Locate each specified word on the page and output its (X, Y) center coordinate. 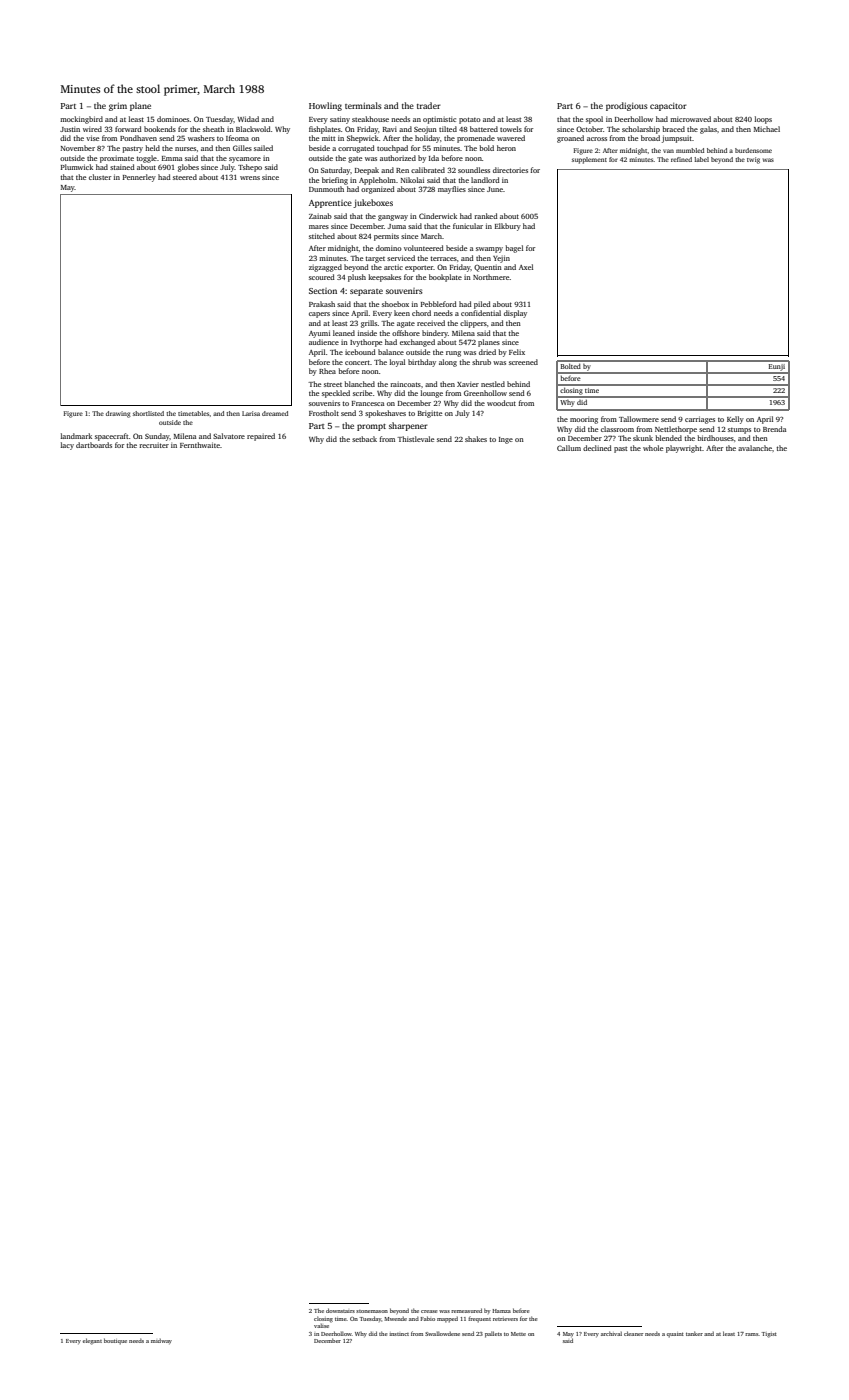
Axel (526, 267)
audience (324, 342)
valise (321, 1326)
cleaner (633, 1333)
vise (92, 138)
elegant (92, 1341)
